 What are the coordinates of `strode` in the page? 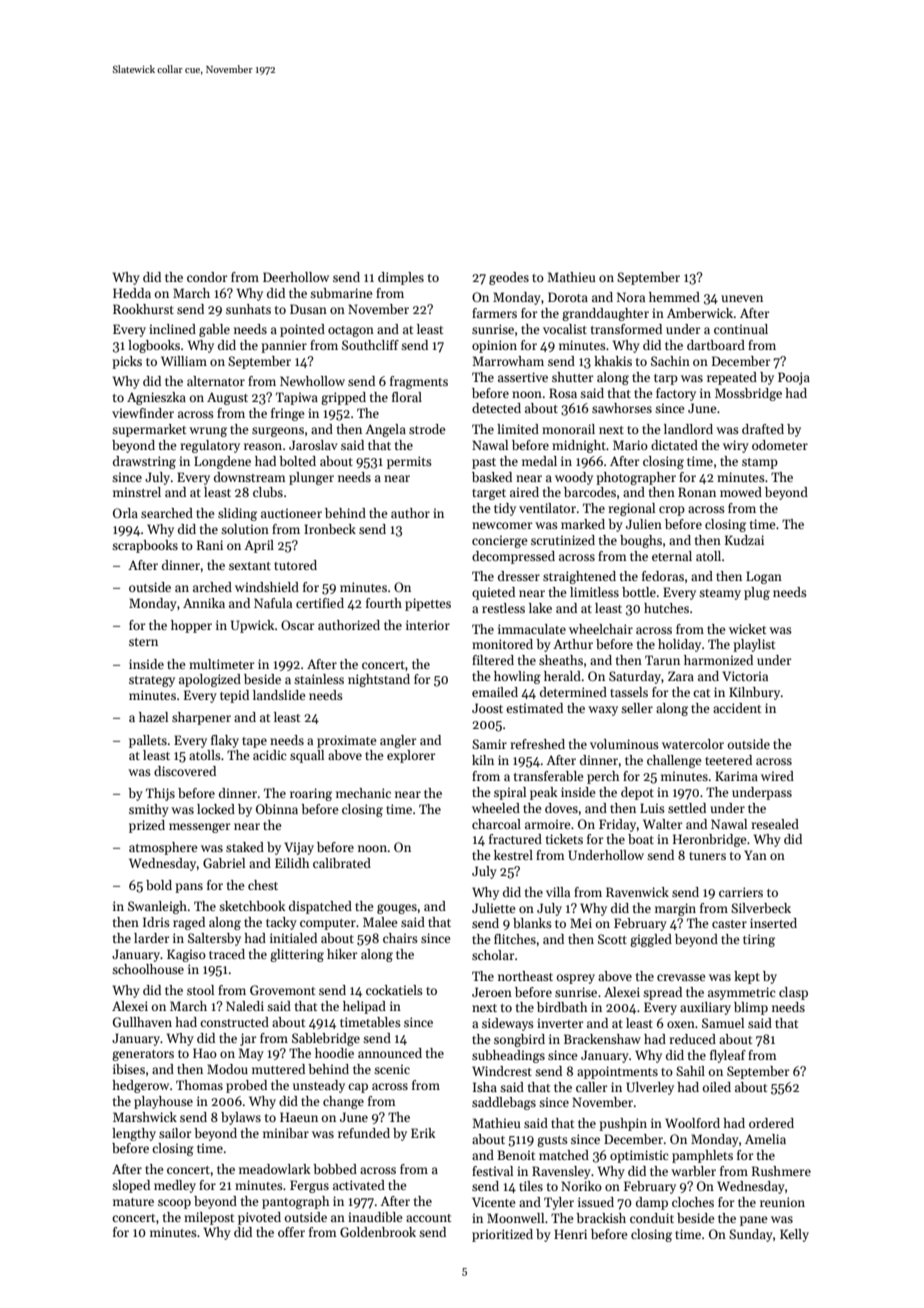 It's located at (427, 429).
